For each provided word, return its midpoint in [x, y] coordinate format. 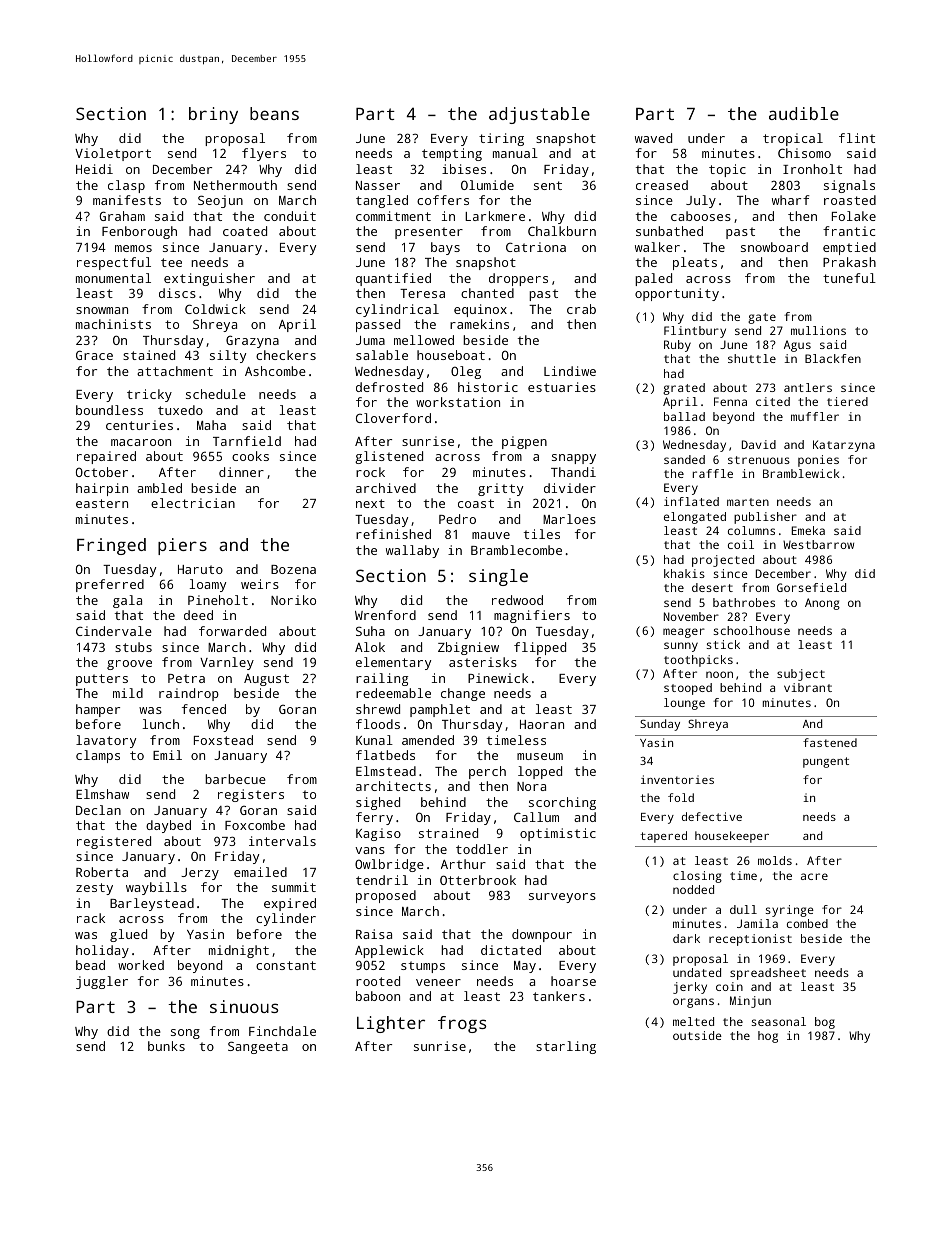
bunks [166, 1046]
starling [566, 1047]
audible [804, 113]
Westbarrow [818, 544]
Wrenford [385, 615]
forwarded [232, 631]
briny [213, 115]
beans [274, 113]
